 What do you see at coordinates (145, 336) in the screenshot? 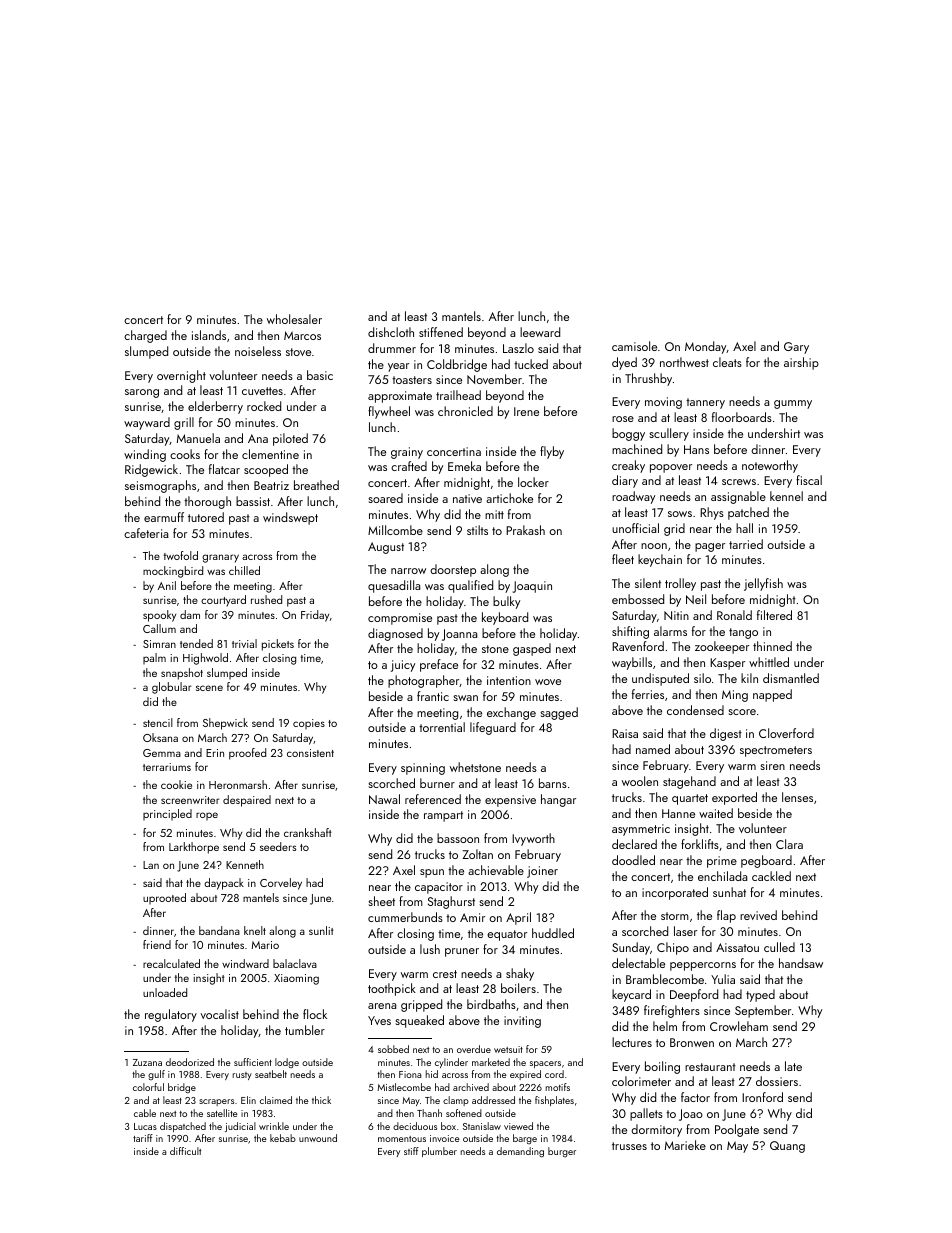
I see `charged` at bounding box center [145, 336].
